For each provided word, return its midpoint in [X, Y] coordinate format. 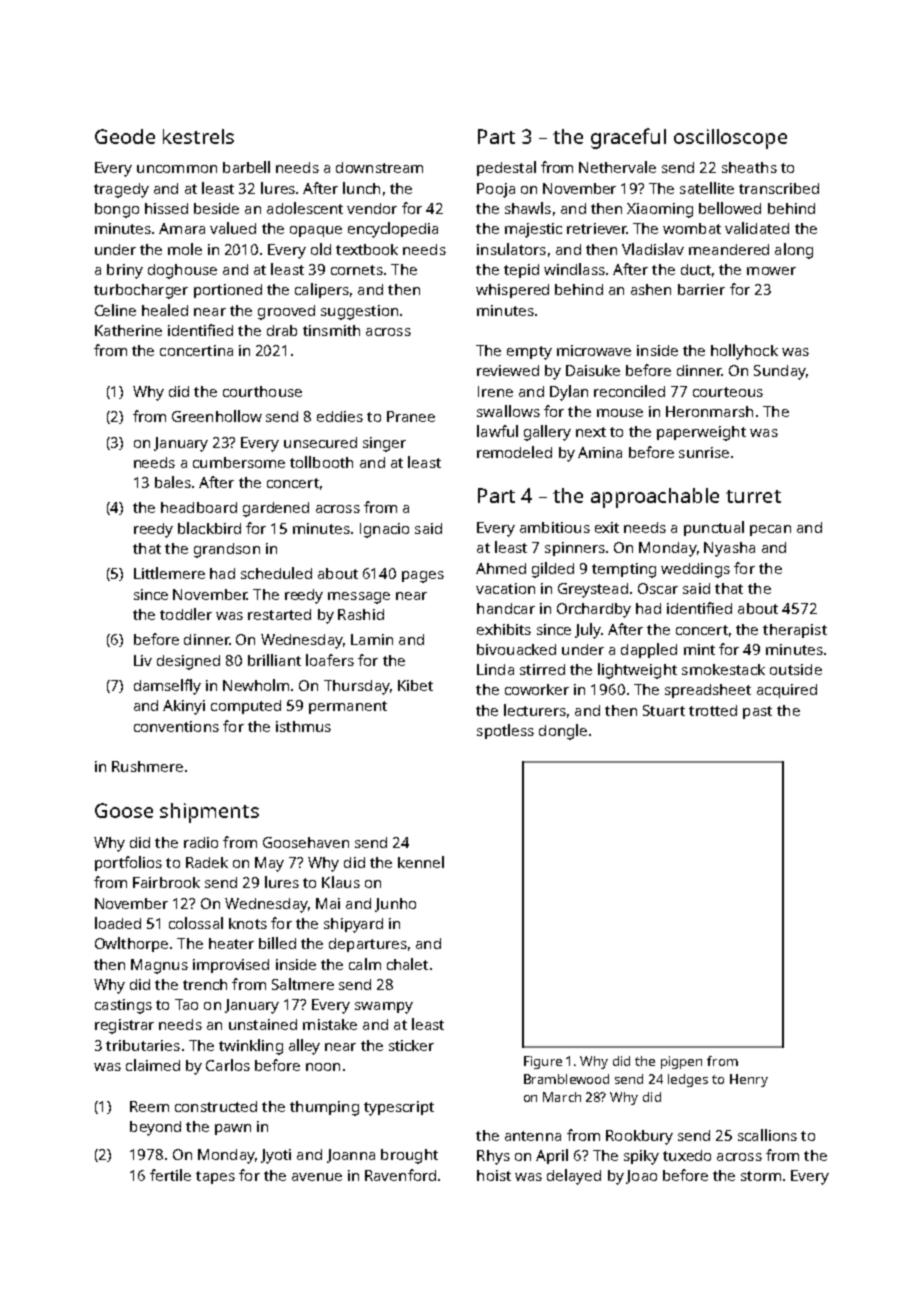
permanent [348, 707]
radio [201, 842]
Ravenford [400, 1175]
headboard [199, 507]
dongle [563, 732]
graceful [628, 138]
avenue [317, 1177]
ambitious [555, 527]
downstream [379, 167]
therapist [795, 631]
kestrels [198, 136]
